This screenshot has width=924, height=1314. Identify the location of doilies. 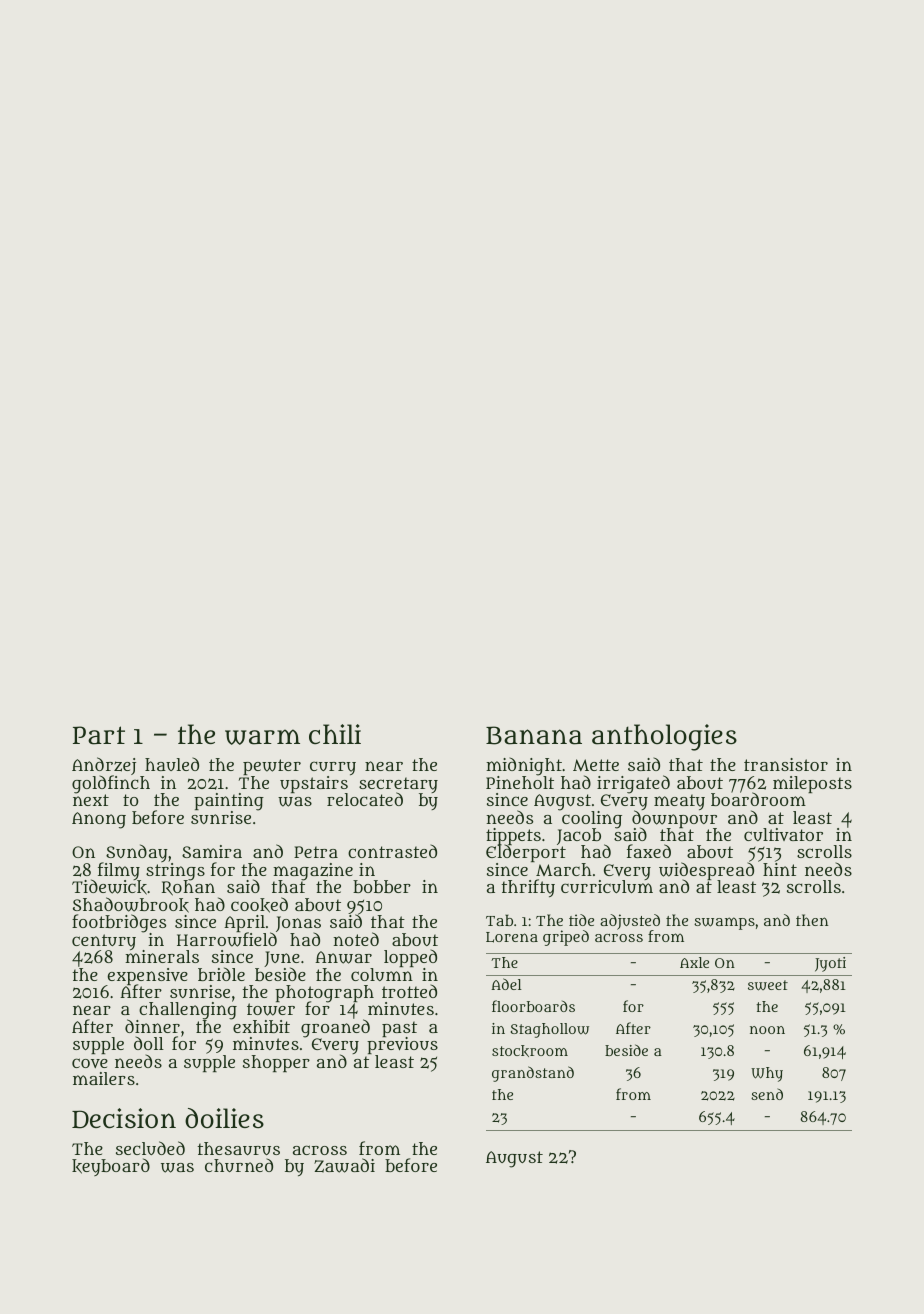
(224, 1118).
